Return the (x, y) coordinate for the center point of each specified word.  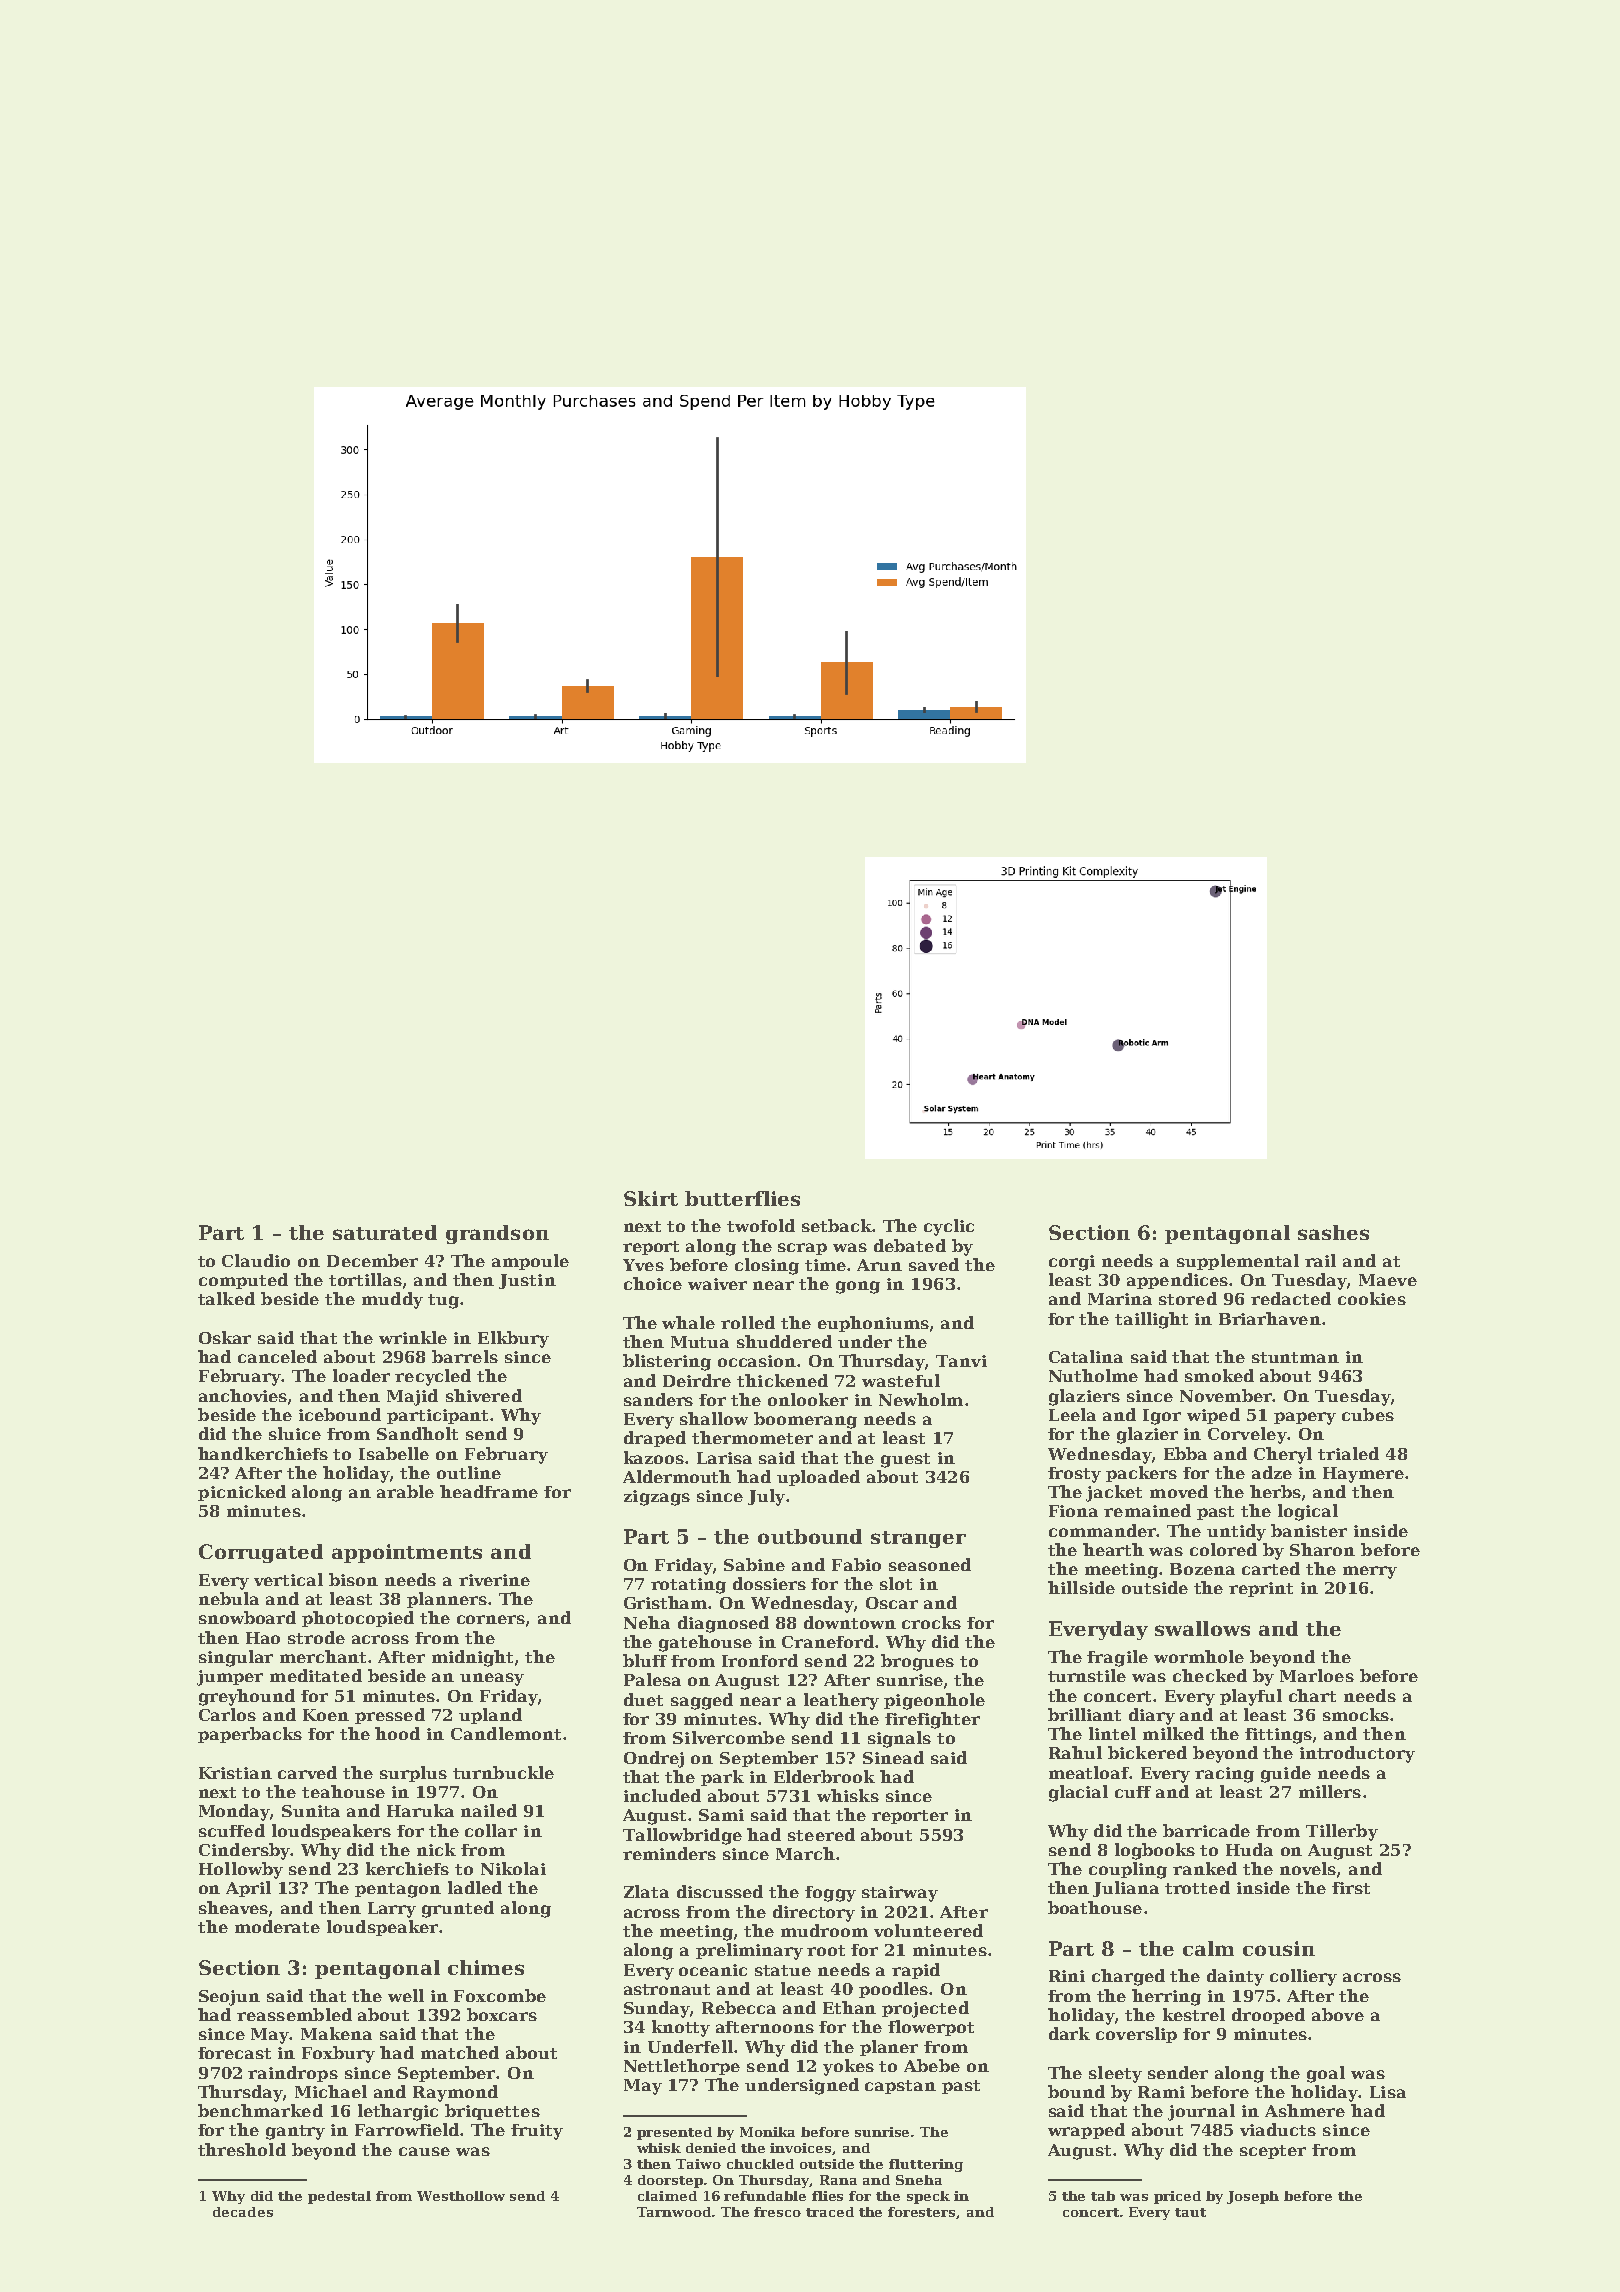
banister (1309, 1530)
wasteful (901, 1380)
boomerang (805, 1420)
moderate (277, 1926)
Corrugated (261, 1553)
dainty (1235, 1977)
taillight (1151, 1320)
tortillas (365, 1279)
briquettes (492, 2112)
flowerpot (931, 2028)
